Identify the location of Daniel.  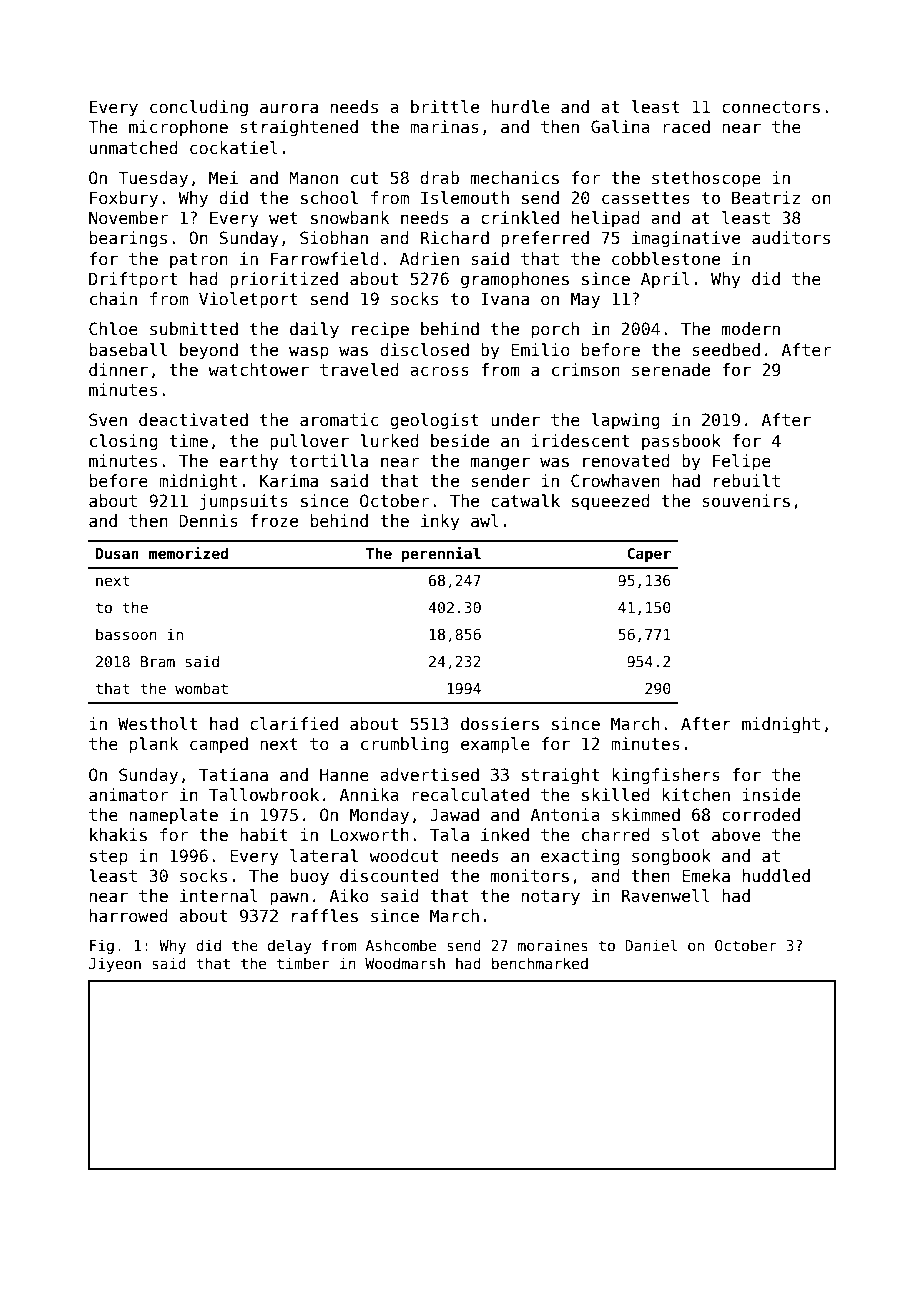
(651, 945).
